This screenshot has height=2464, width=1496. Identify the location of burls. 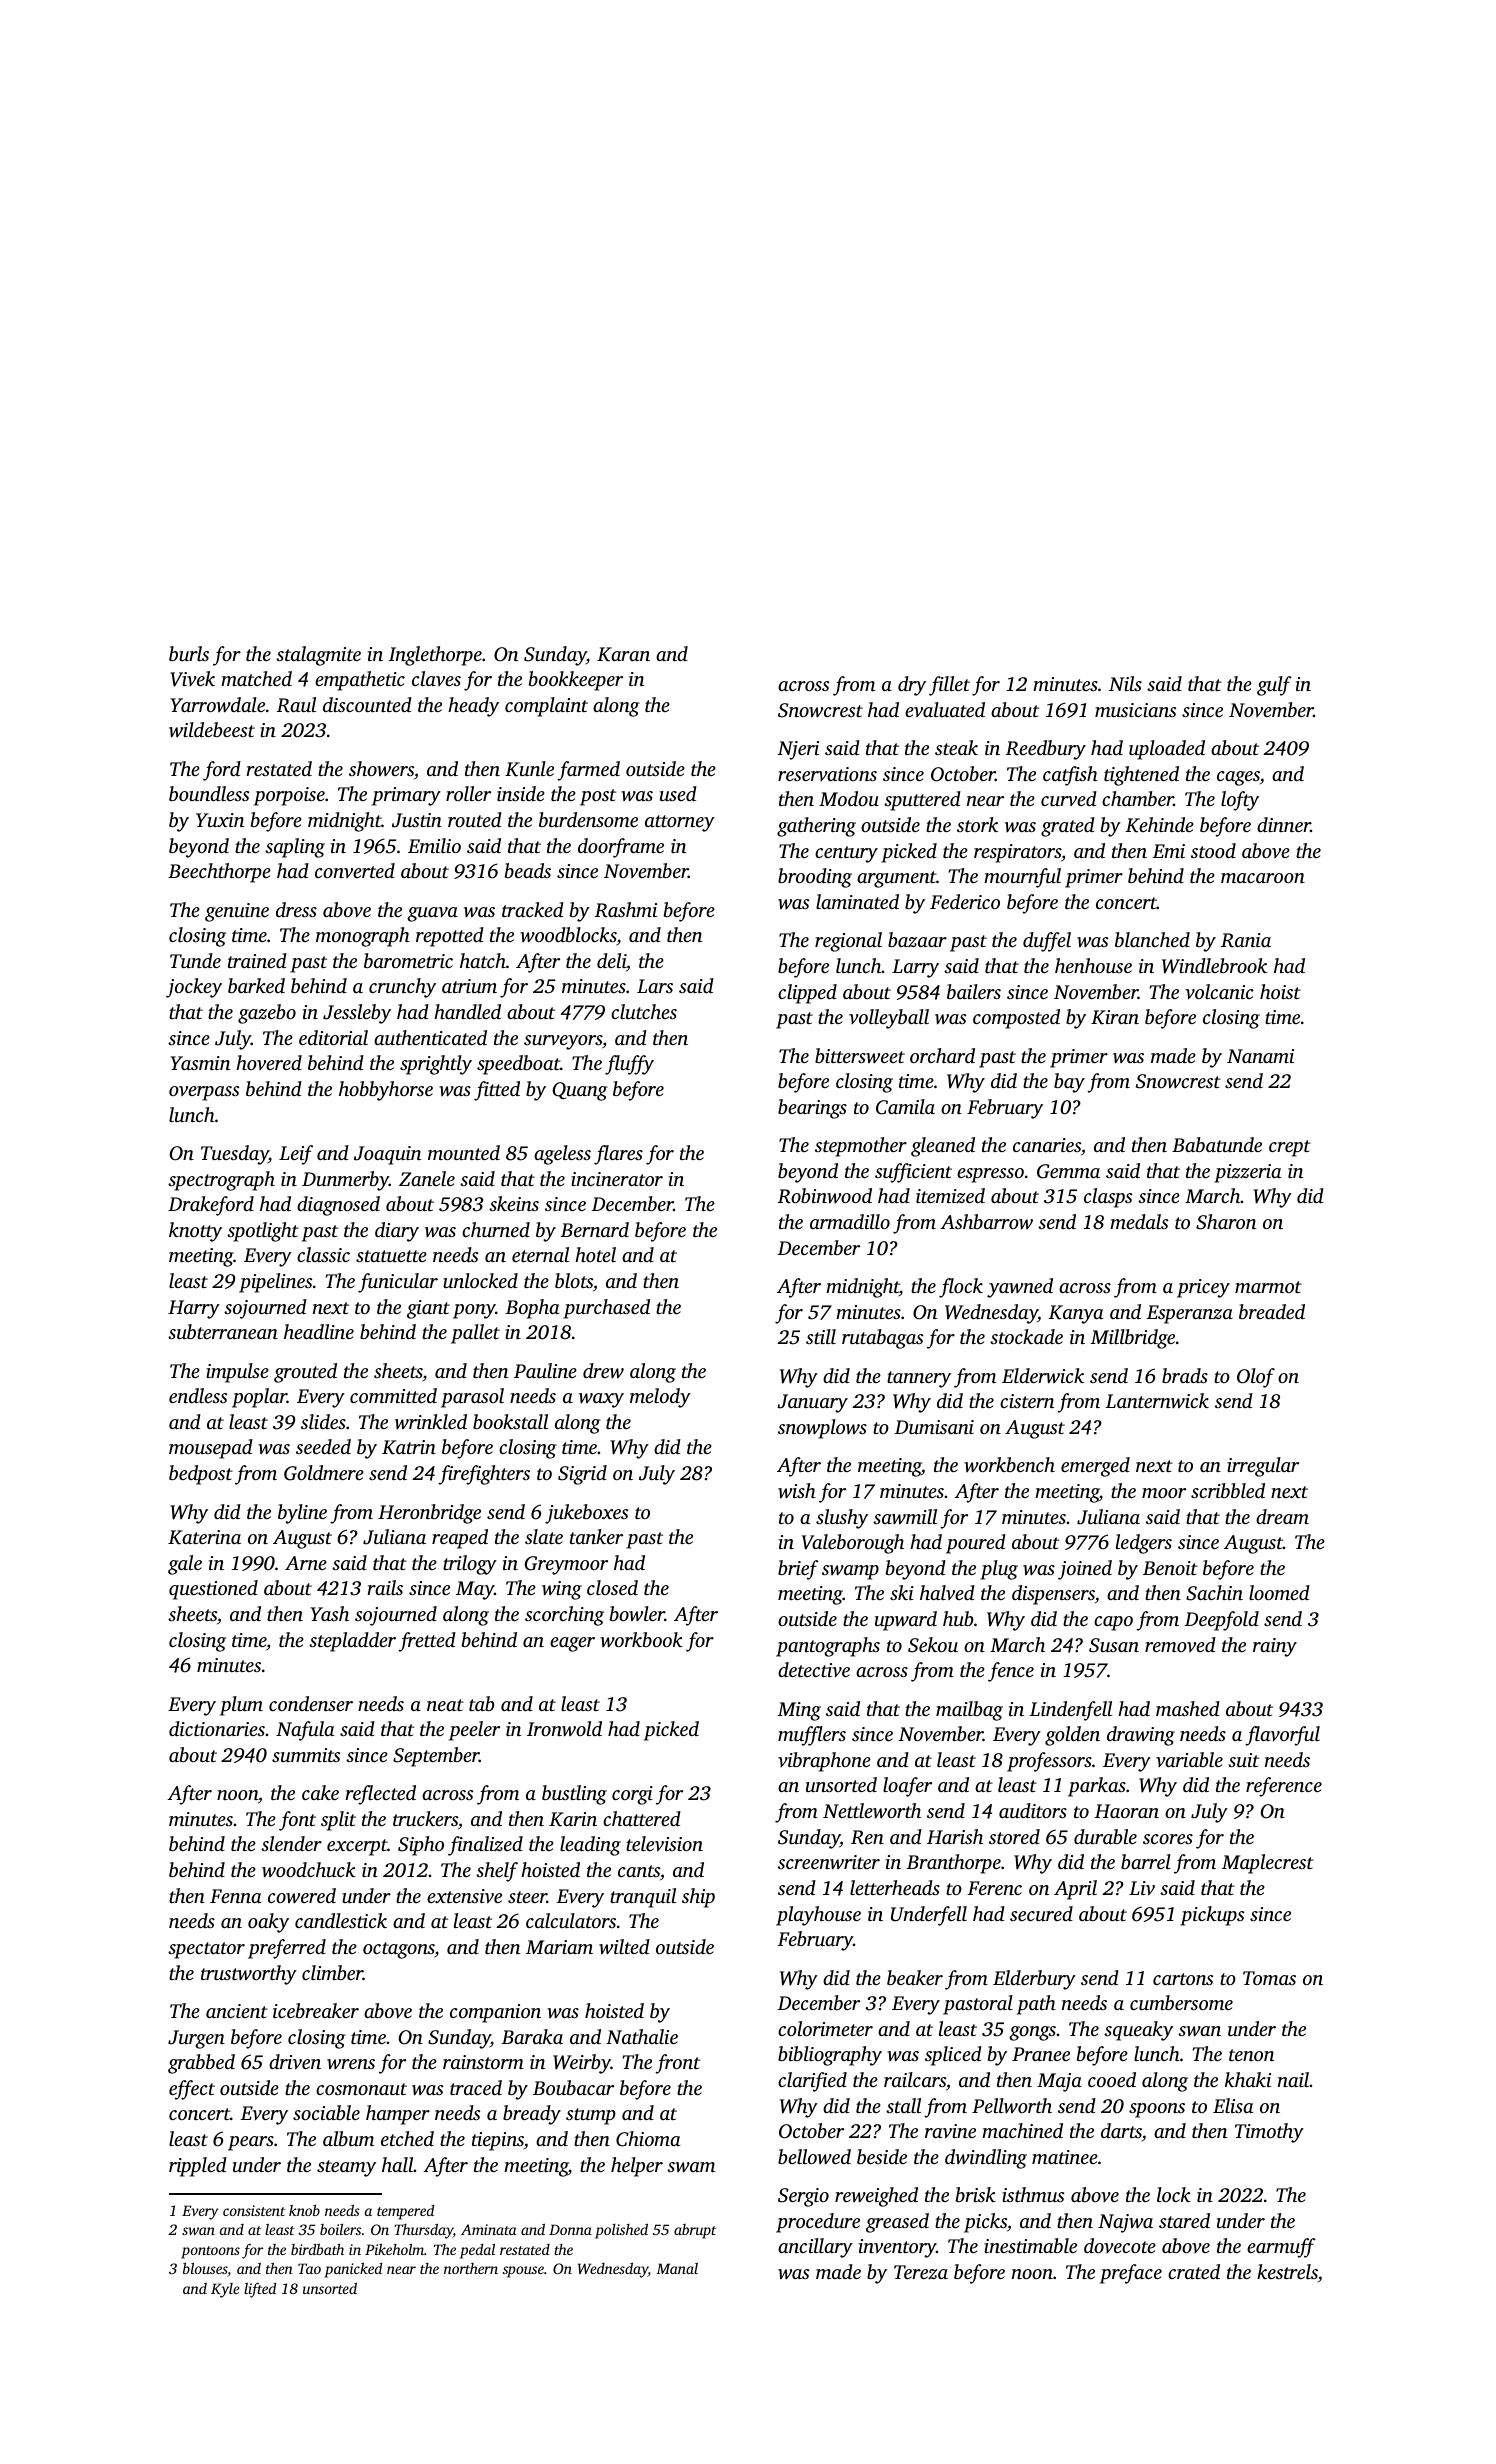
(189, 653).
